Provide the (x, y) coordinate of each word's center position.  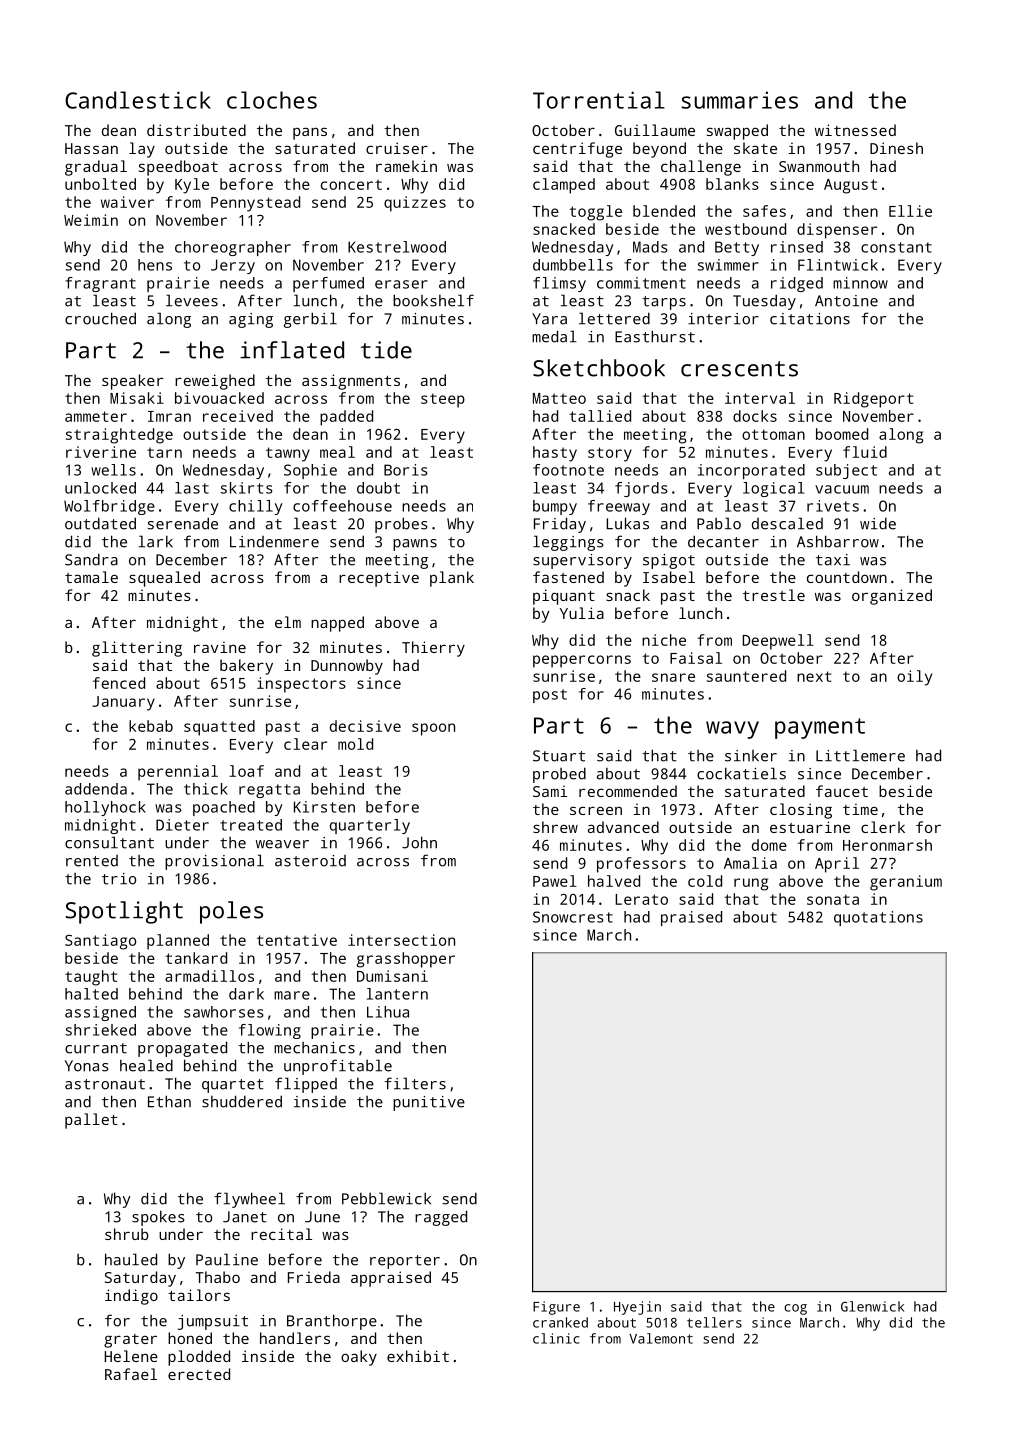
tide (386, 350)
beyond (659, 150)
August (850, 186)
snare (673, 677)
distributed (196, 130)
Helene (131, 1356)
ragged (441, 1218)
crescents (739, 369)
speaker (132, 382)
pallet (91, 1121)
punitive (429, 1103)
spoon (433, 729)
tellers (714, 1322)
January (123, 703)
